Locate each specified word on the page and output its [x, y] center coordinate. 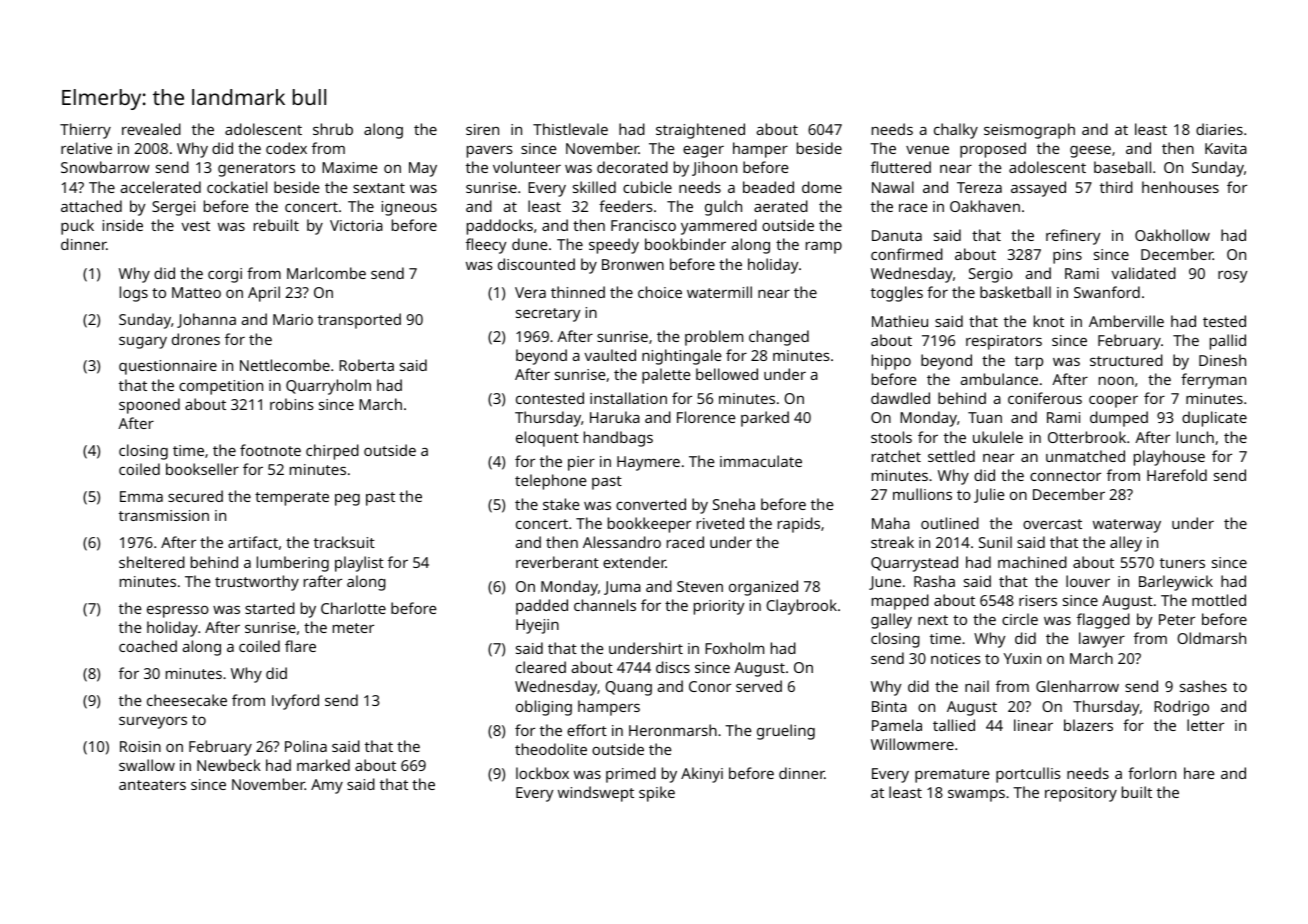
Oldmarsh [1211, 638]
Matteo [196, 292]
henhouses [1180, 187]
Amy [327, 786]
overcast [1052, 524]
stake [561, 504]
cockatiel [237, 187]
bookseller [202, 469]
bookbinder [685, 244]
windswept [596, 794]
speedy [614, 246]
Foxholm [734, 648]
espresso [178, 612]
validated [1143, 273]
